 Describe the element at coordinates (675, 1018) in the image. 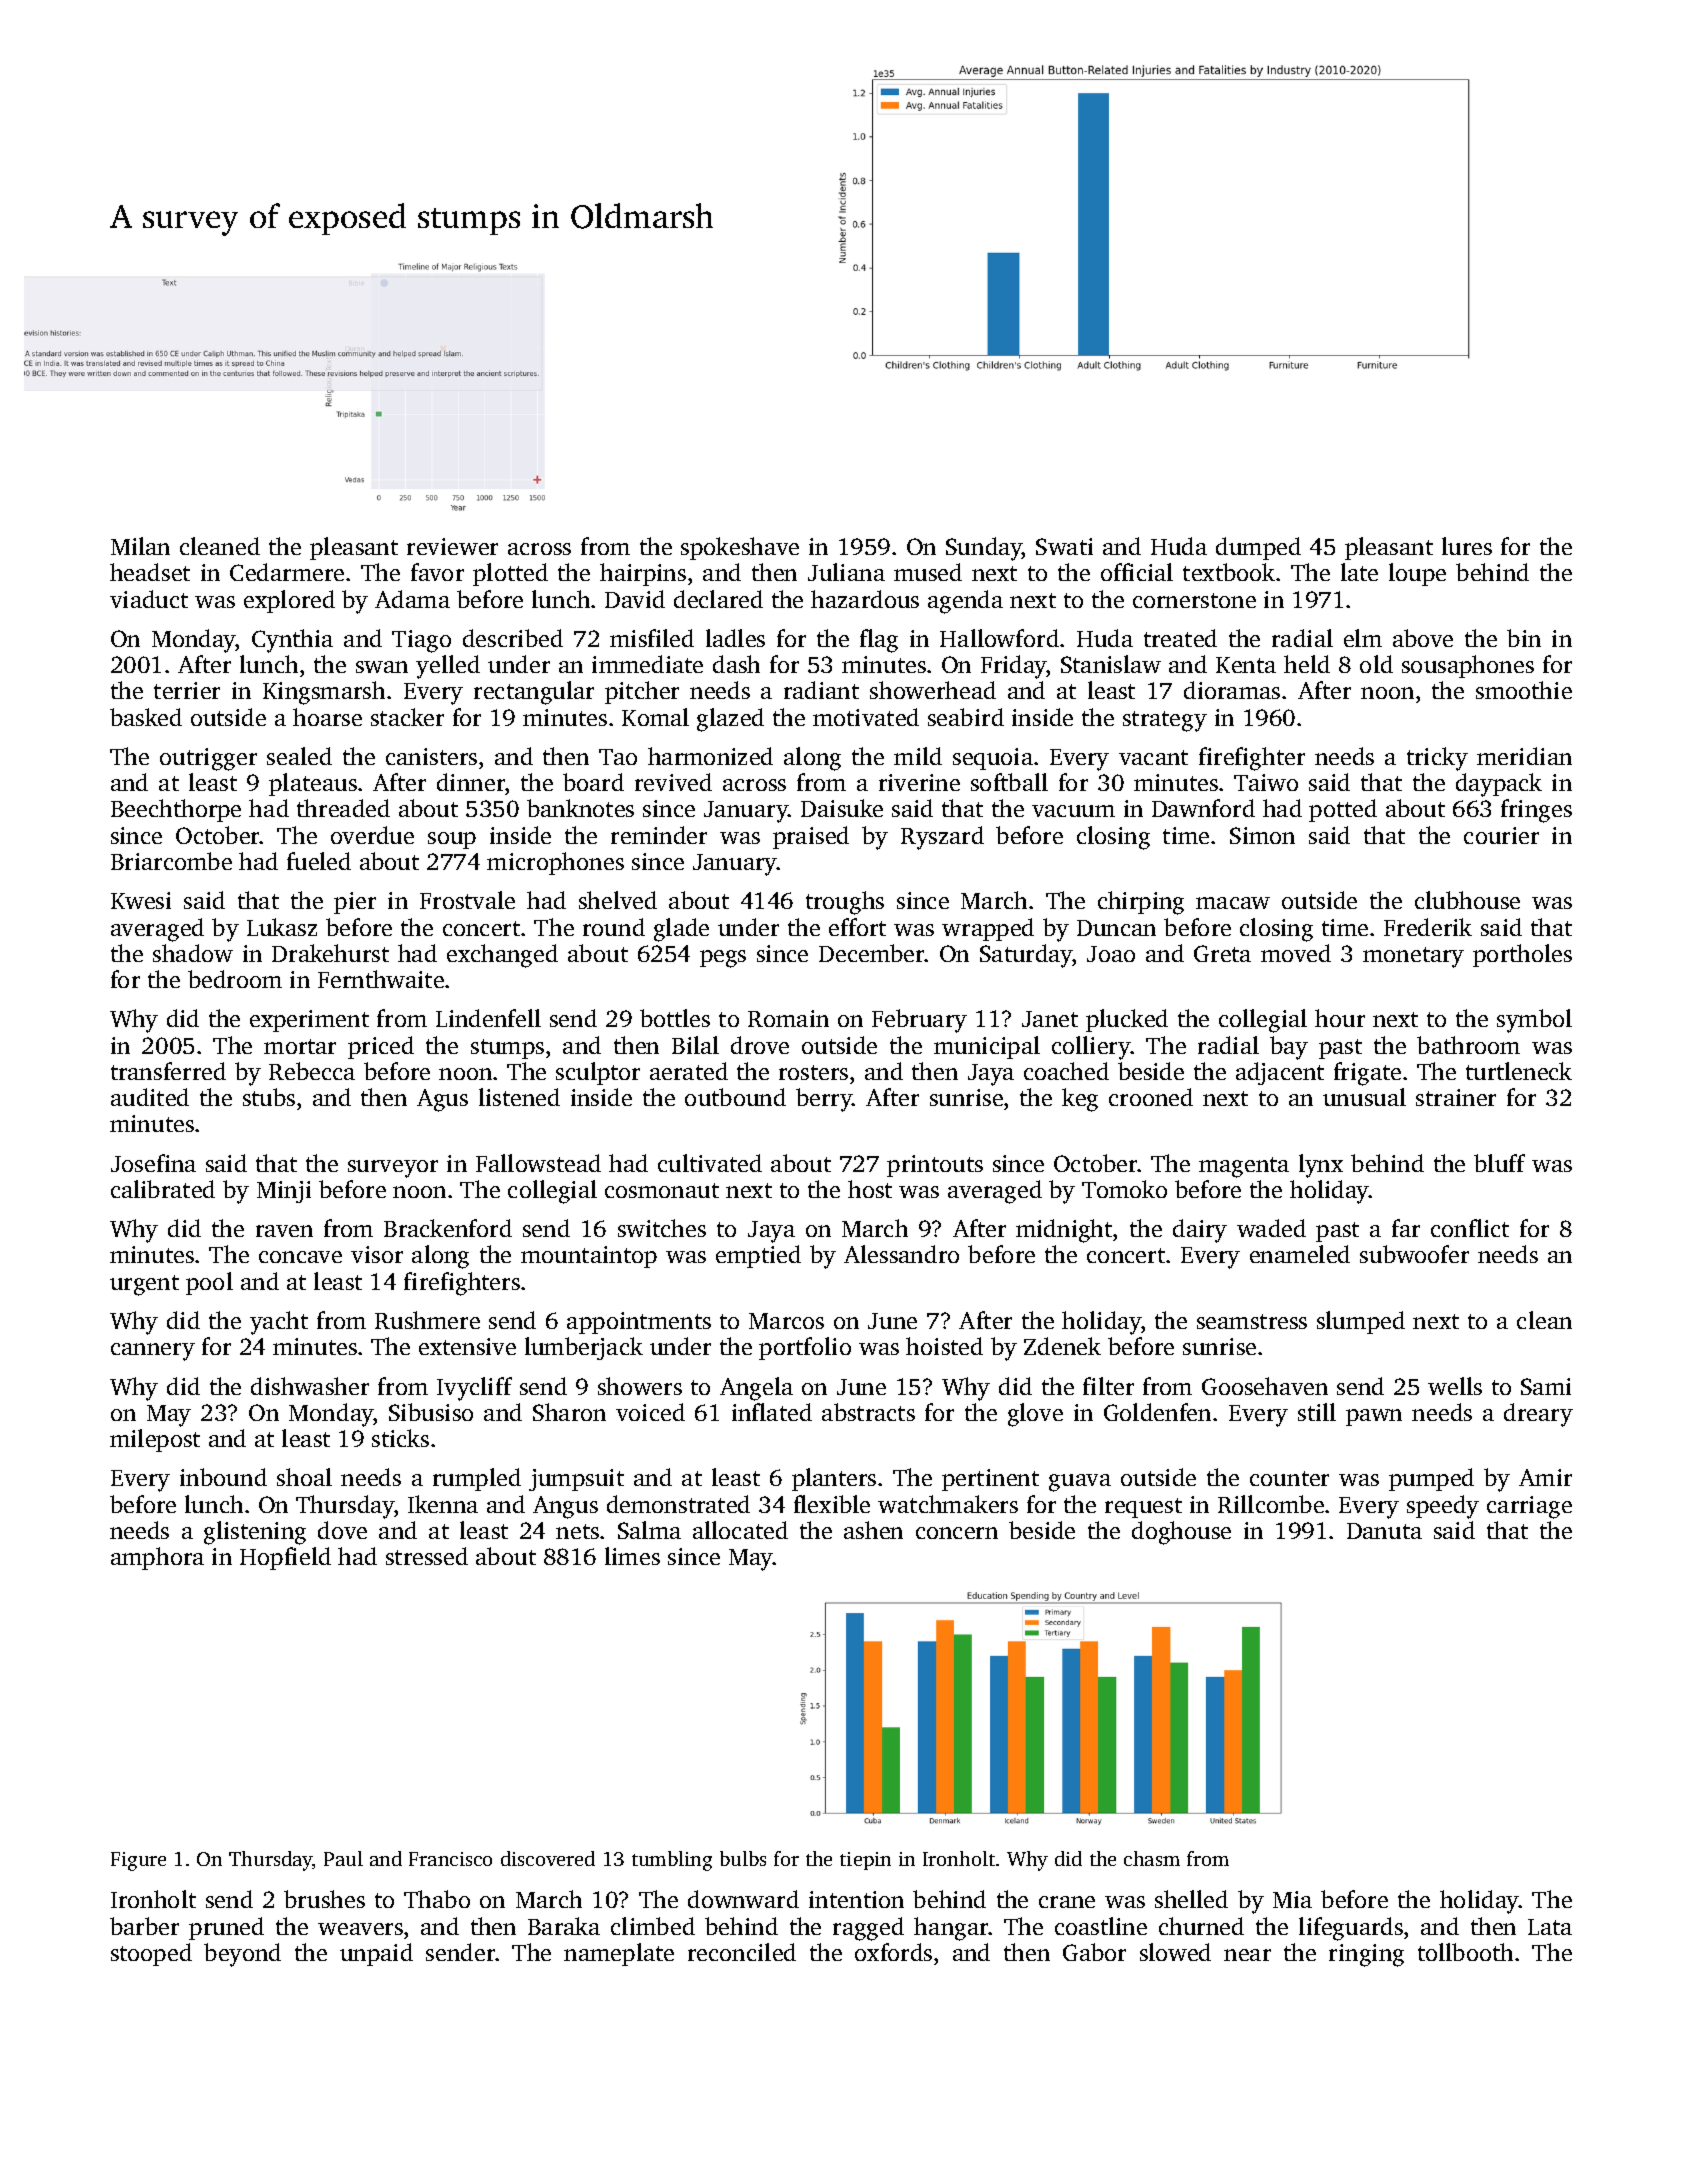

I see `bottles` at that location.
